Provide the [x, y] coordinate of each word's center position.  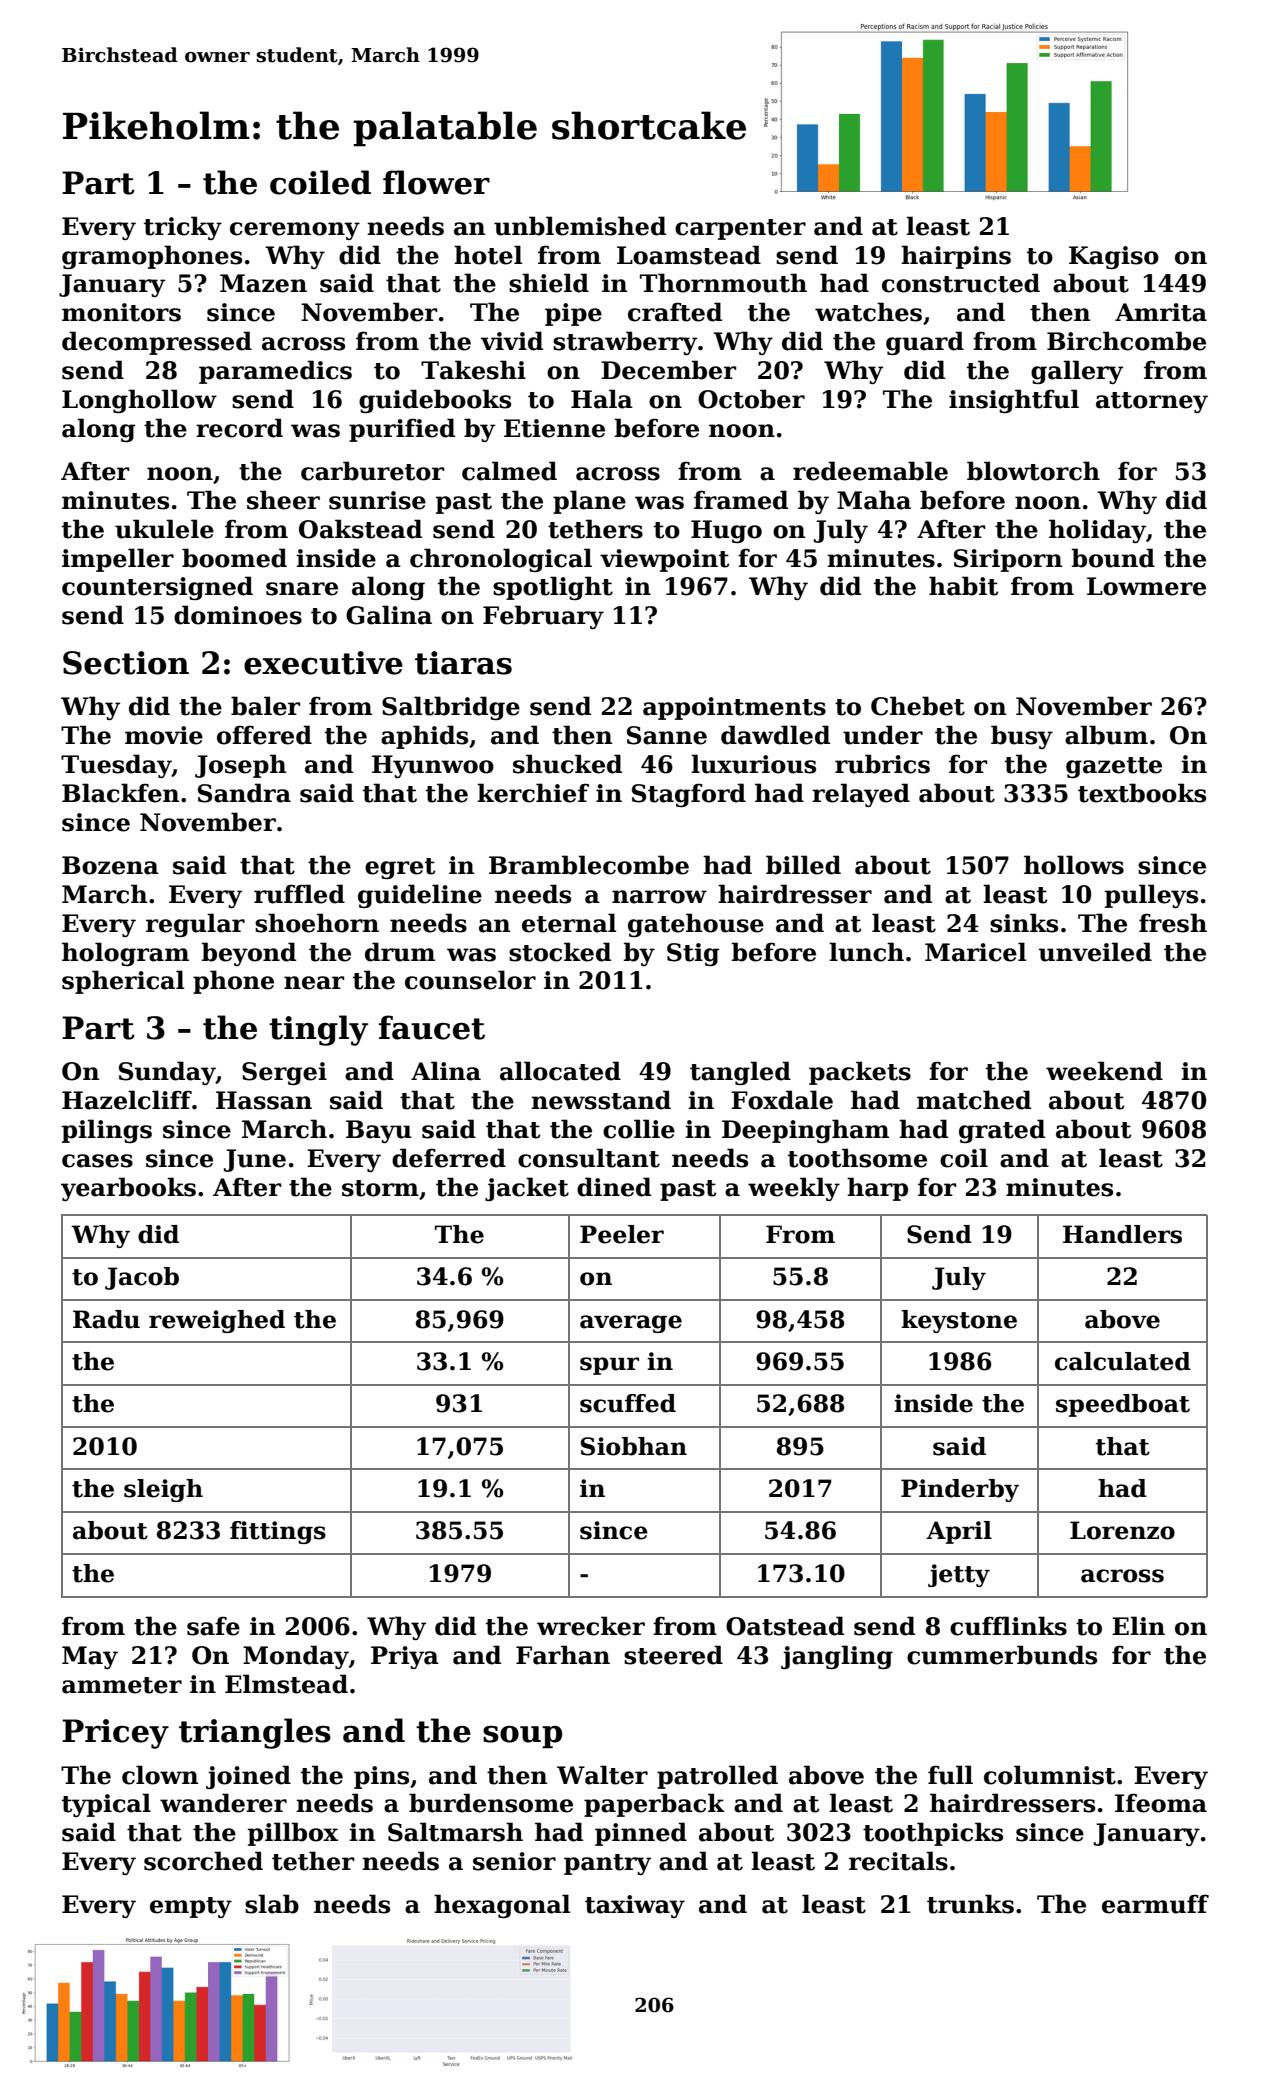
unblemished [580, 226]
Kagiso [1114, 257]
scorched [203, 1861]
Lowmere [1146, 586]
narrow [659, 897]
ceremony [295, 231]
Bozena [110, 865]
